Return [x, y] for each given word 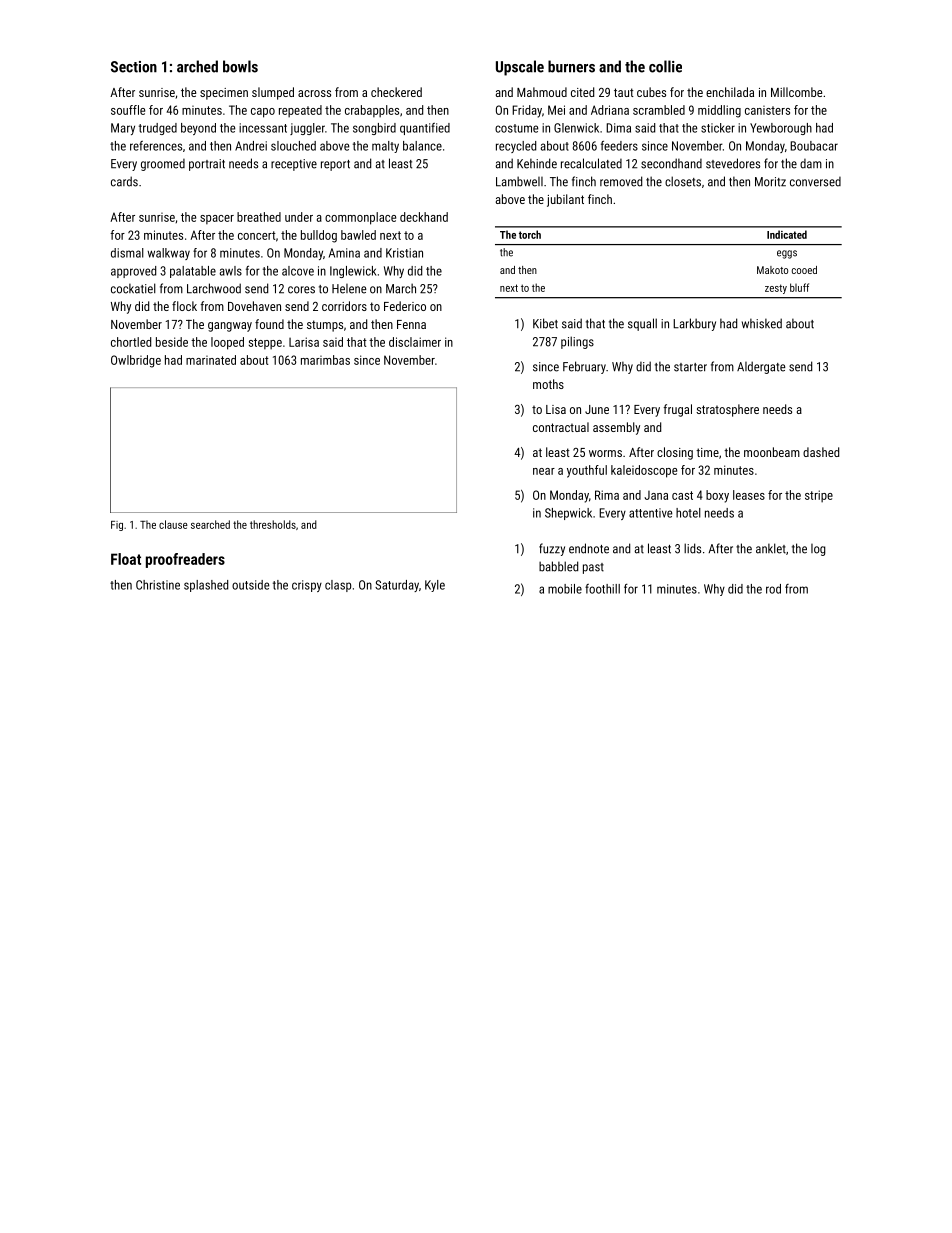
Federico [405, 306]
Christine [158, 585]
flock [184, 306]
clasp [338, 586]
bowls [240, 66]
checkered [396, 92]
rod [773, 589]
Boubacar [814, 146]
